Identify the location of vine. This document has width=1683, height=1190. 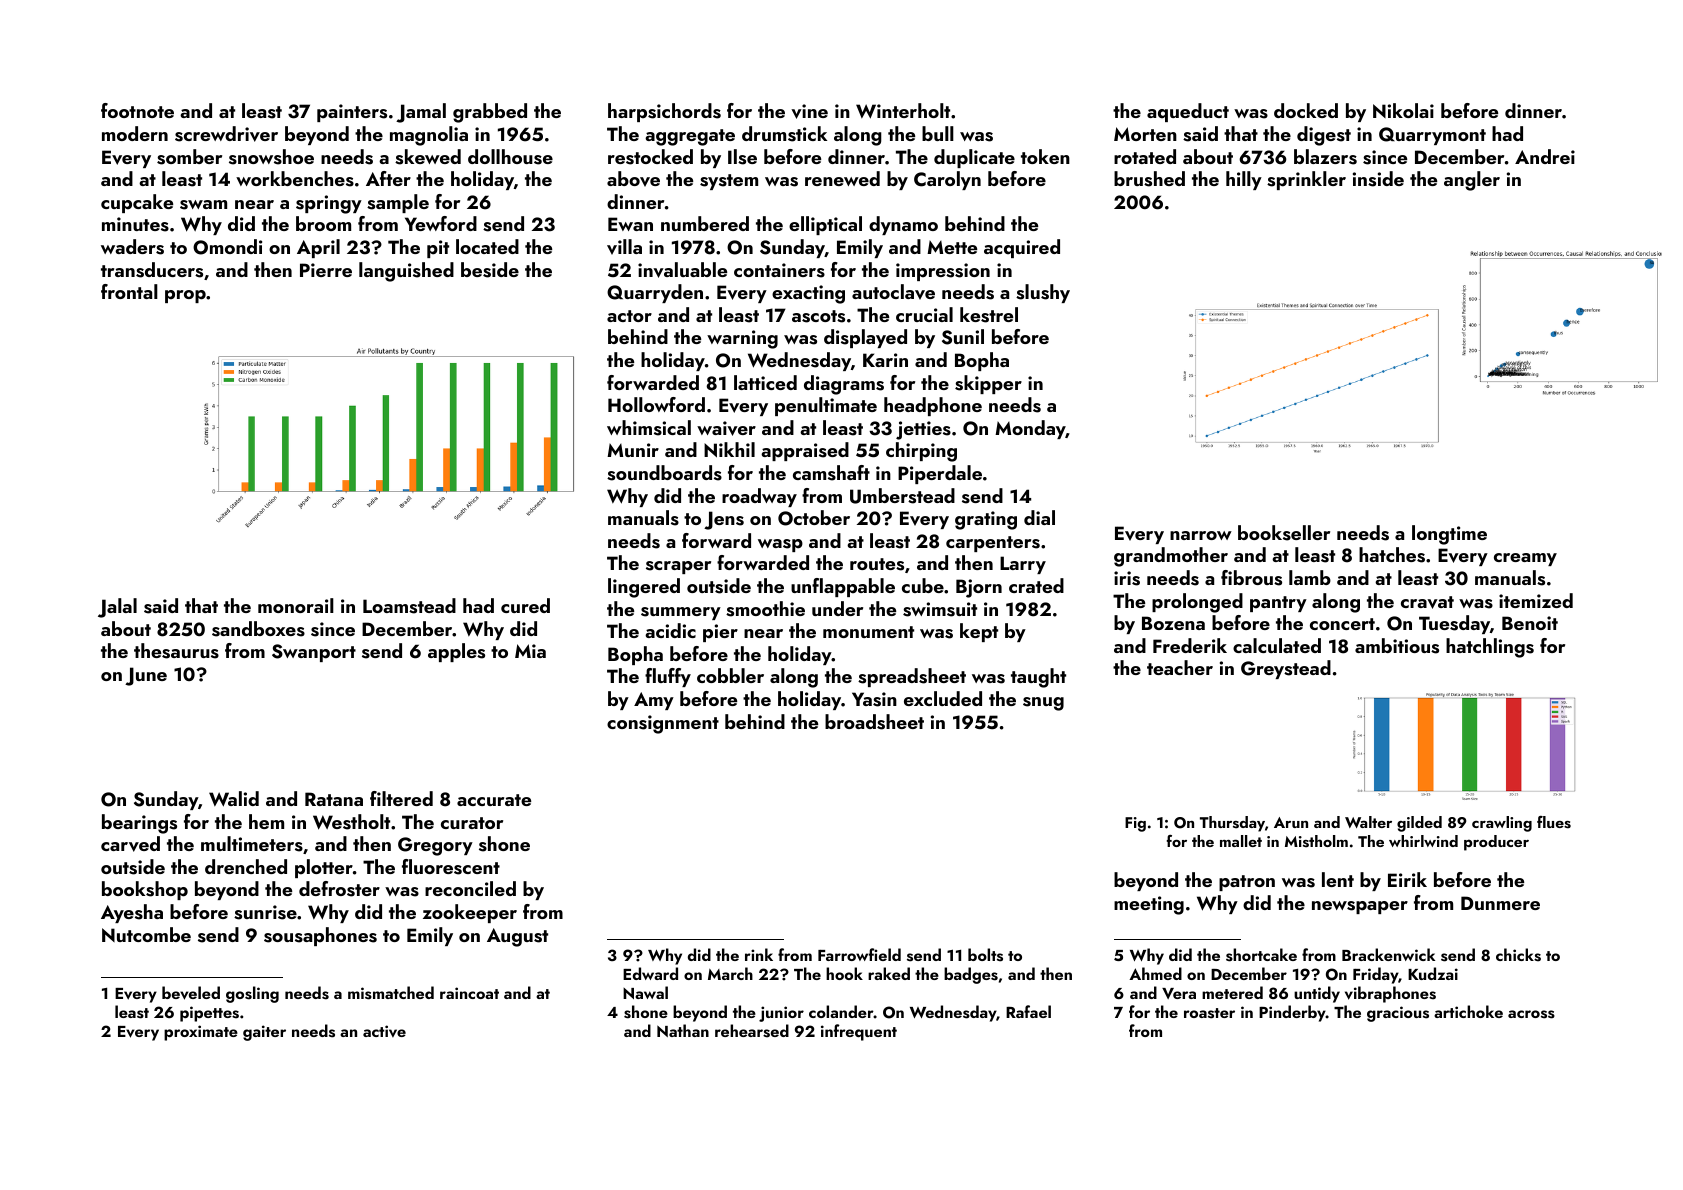
(809, 111).
